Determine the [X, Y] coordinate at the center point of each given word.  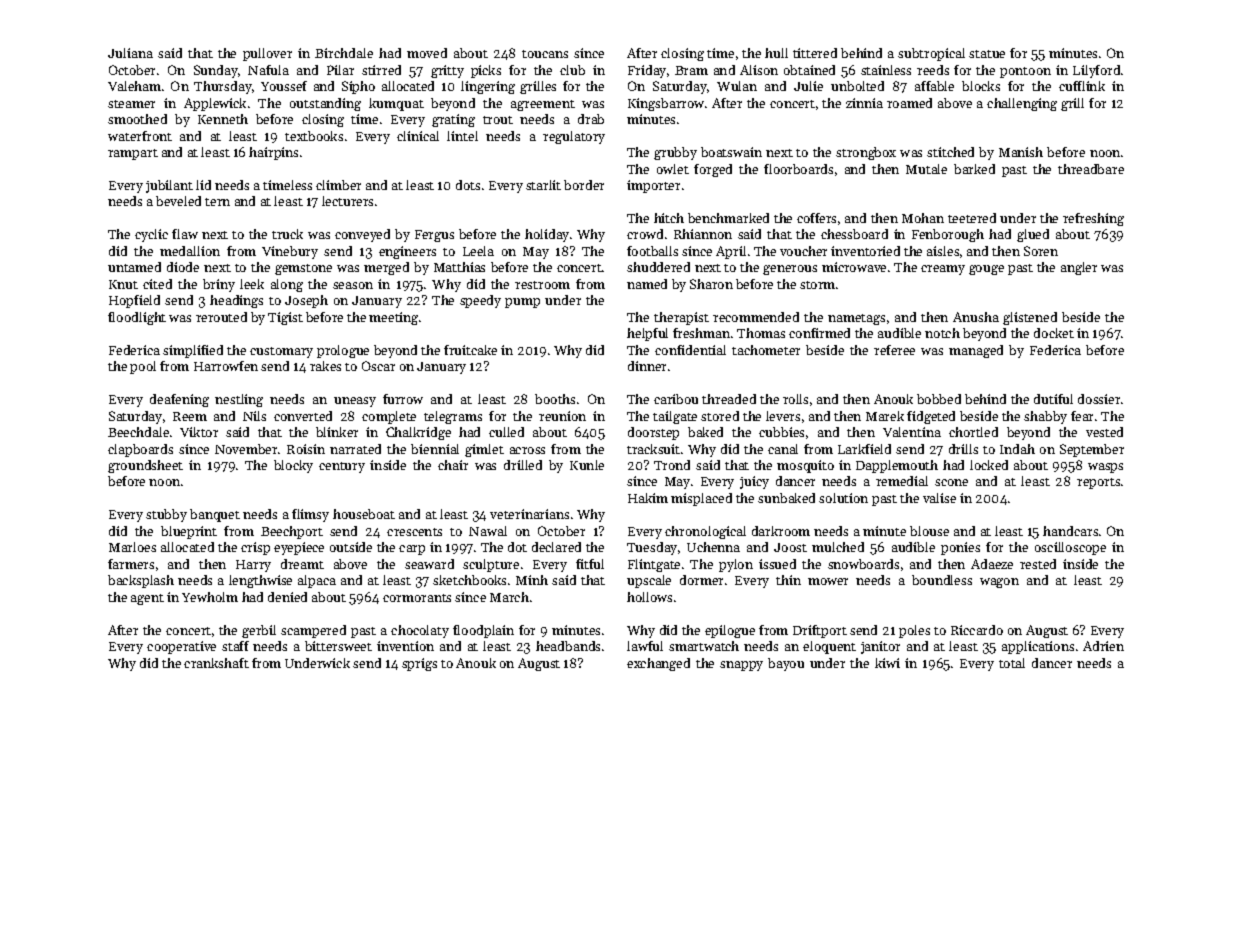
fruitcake [470, 350]
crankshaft [216, 663]
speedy [480, 301]
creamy [943, 270]
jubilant [169, 186]
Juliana [130, 53]
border [584, 185]
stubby [166, 515]
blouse [929, 531]
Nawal [488, 531]
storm [817, 285]
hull [776, 53]
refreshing [1093, 219]
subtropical [931, 54]
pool [143, 367]
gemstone [303, 269]
